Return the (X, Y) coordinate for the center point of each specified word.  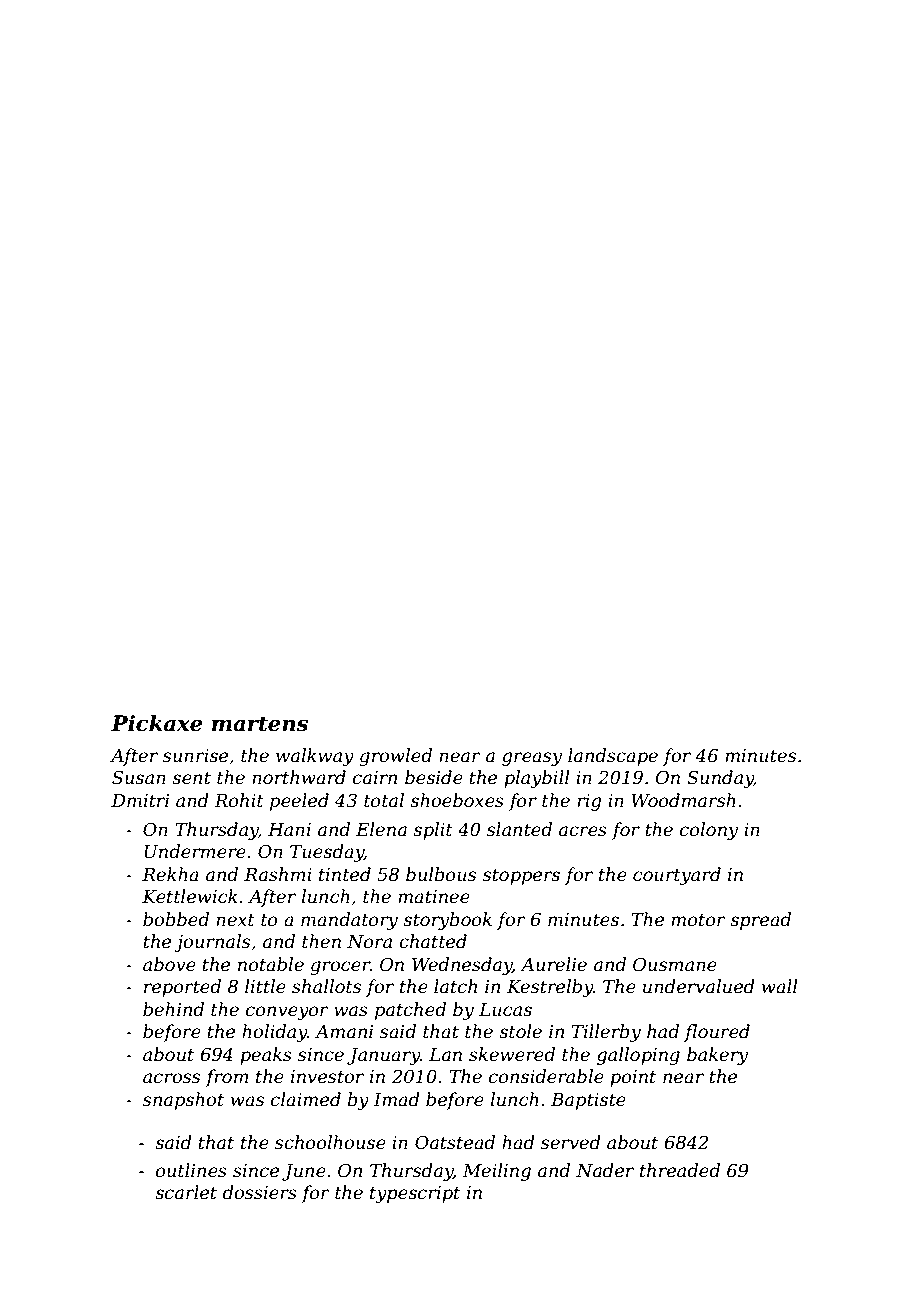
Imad (396, 1099)
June (304, 1172)
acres (583, 831)
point (633, 1078)
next (235, 920)
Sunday (720, 779)
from (227, 1078)
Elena (381, 829)
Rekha (170, 874)
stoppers (521, 877)
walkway (315, 757)
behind (173, 1009)
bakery (717, 1056)
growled (395, 757)
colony (709, 831)
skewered (512, 1054)
